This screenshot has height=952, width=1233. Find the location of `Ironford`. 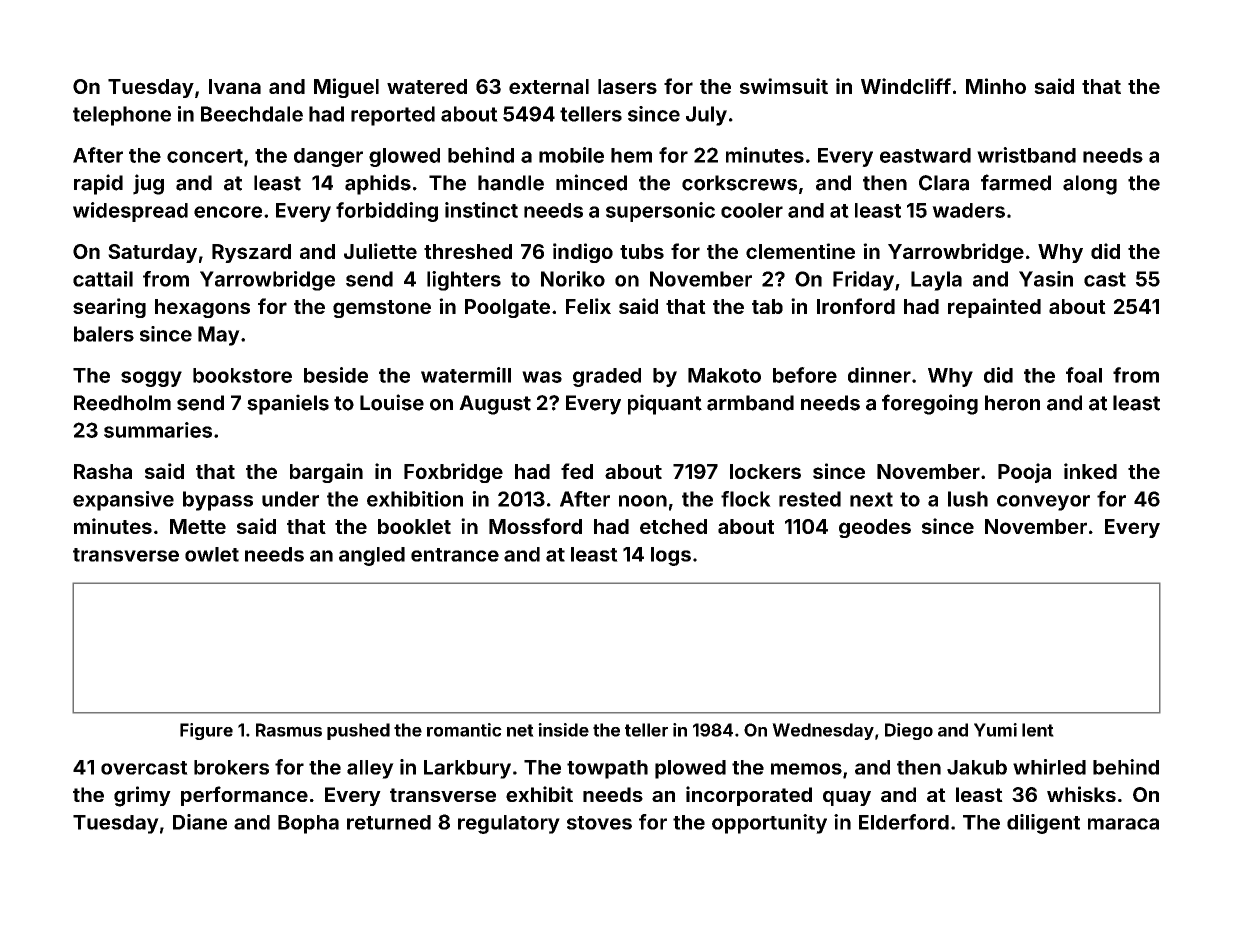

Ironford is located at coordinates (856, 306).
